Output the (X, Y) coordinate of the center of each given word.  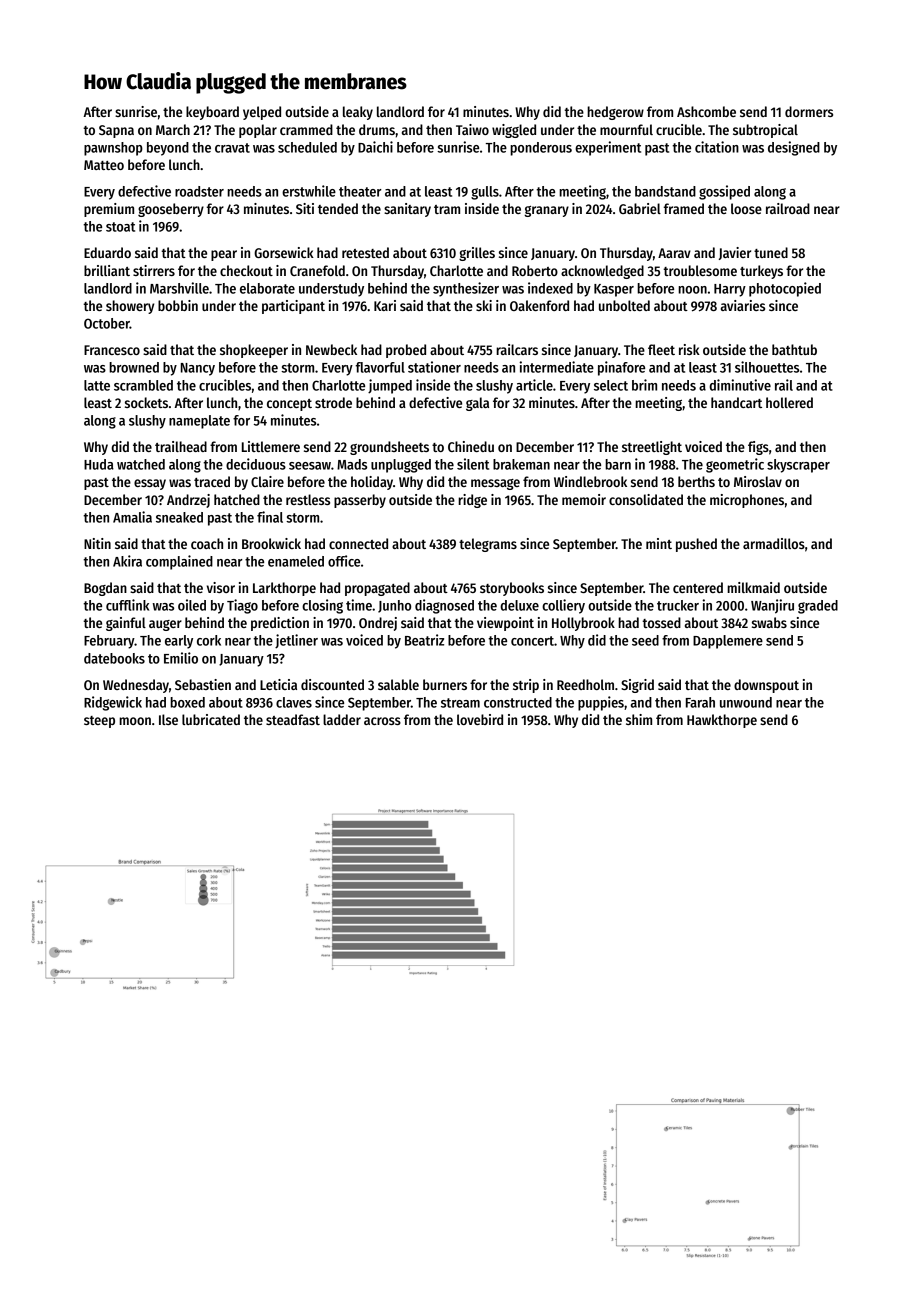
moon (135, 721)
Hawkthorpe (722, 721)
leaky (358, 113)
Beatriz (424, 640)
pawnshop (113, 149)
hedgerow (615, 113)
